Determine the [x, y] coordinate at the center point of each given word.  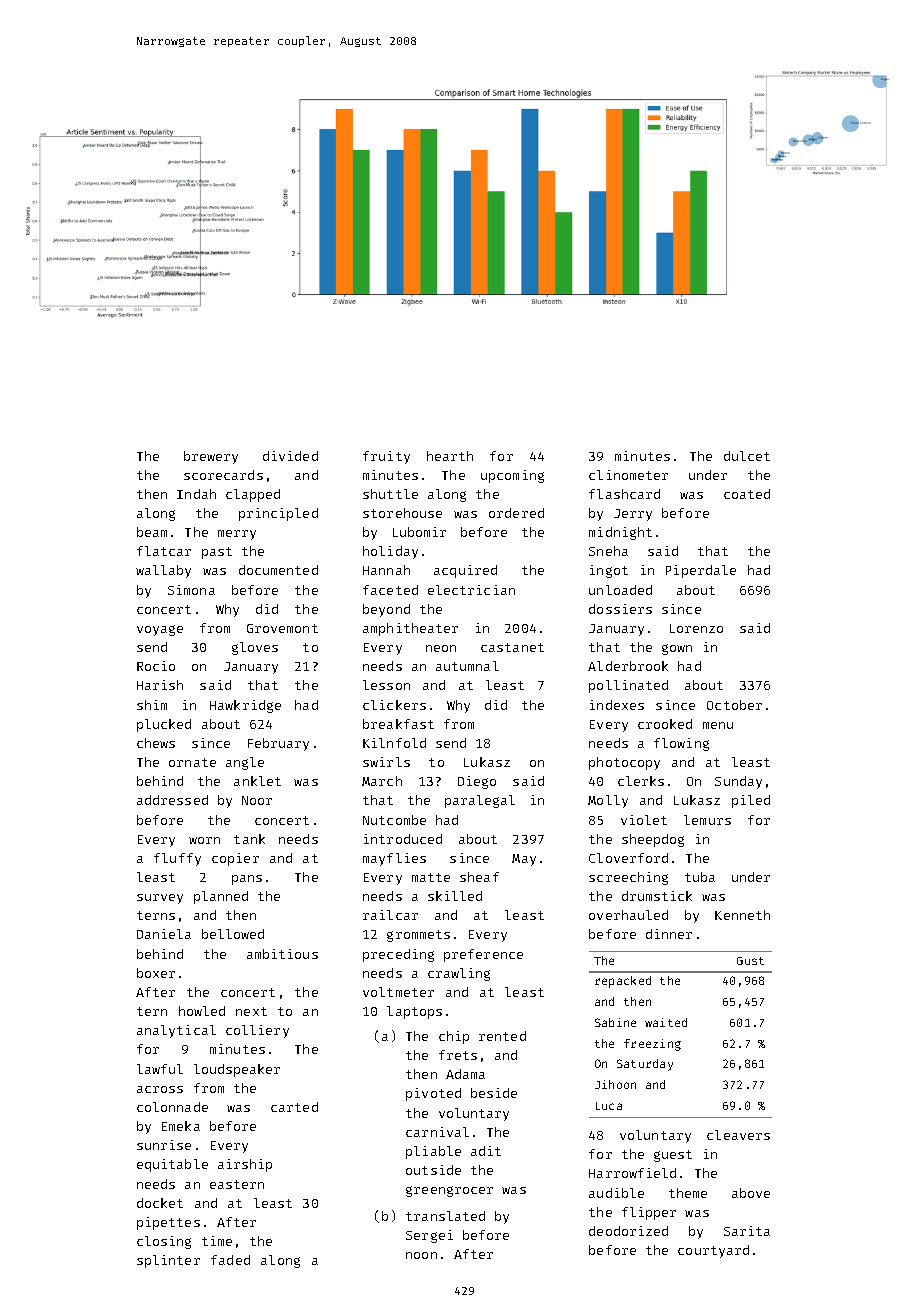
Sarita [747, 1231]
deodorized [628, 1231]
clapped [253, 495]
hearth [450, 456]
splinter [168, 1261]
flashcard [624, 494]
